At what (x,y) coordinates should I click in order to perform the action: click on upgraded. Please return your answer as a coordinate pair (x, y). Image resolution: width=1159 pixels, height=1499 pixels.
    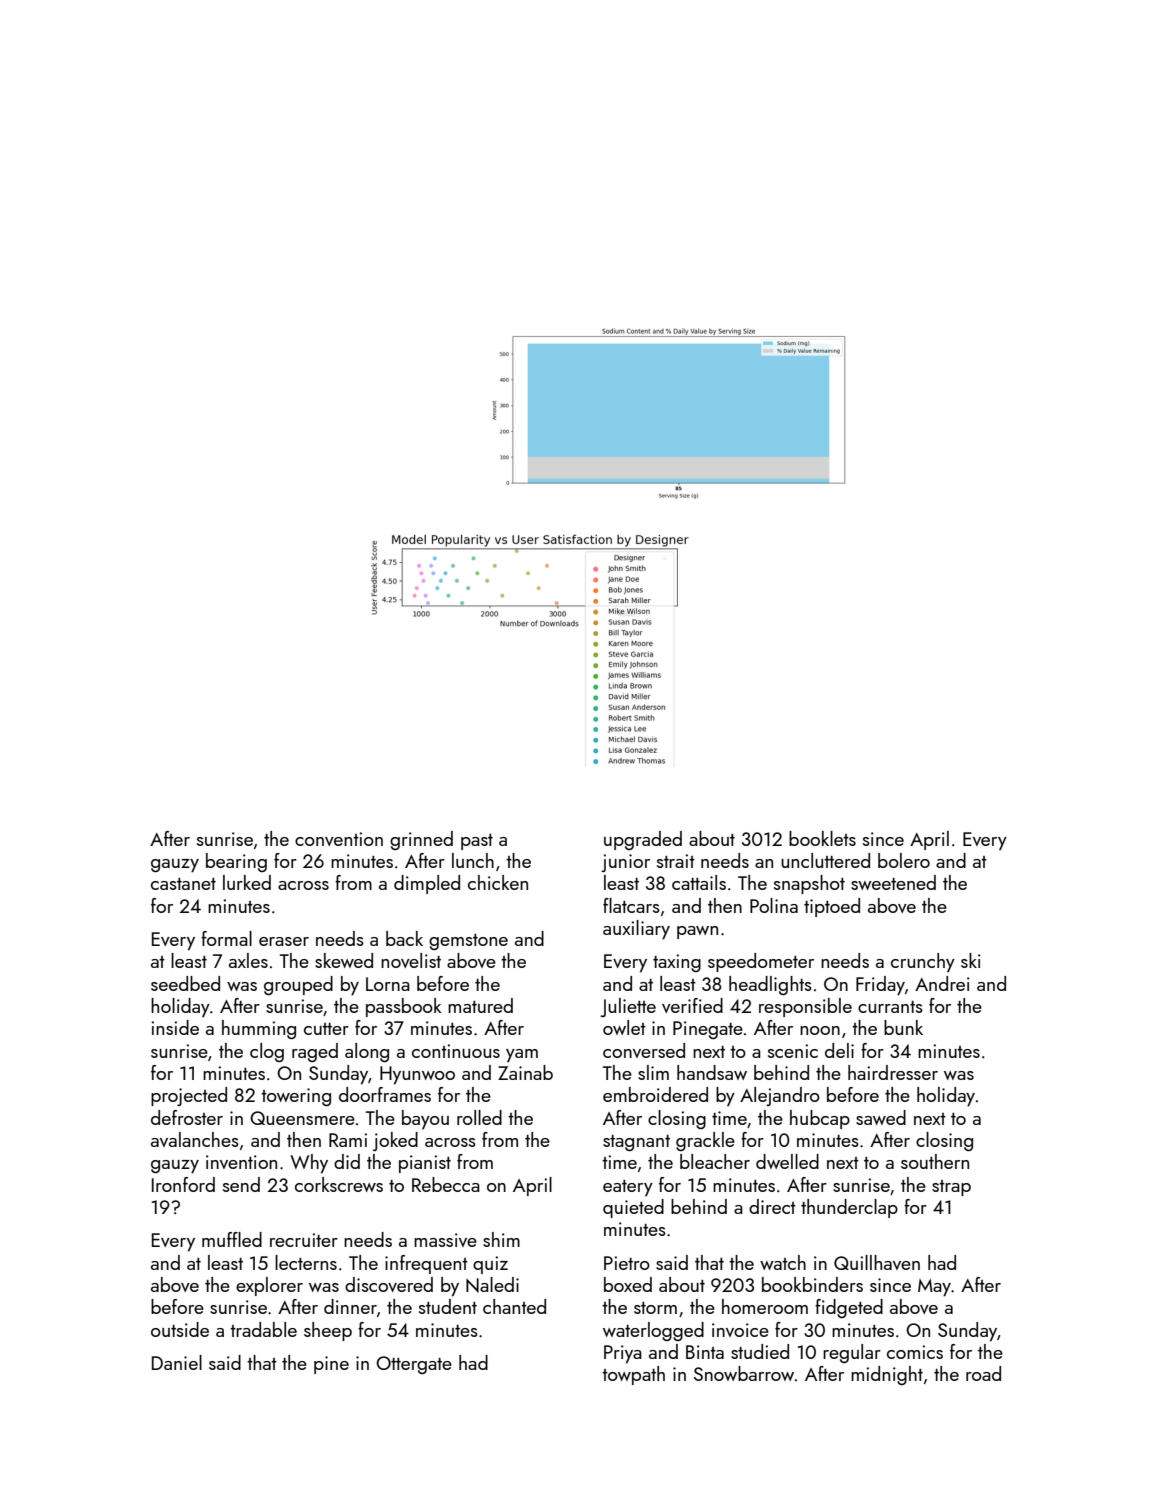
    Looking at the image, I should click on (643, 840).
